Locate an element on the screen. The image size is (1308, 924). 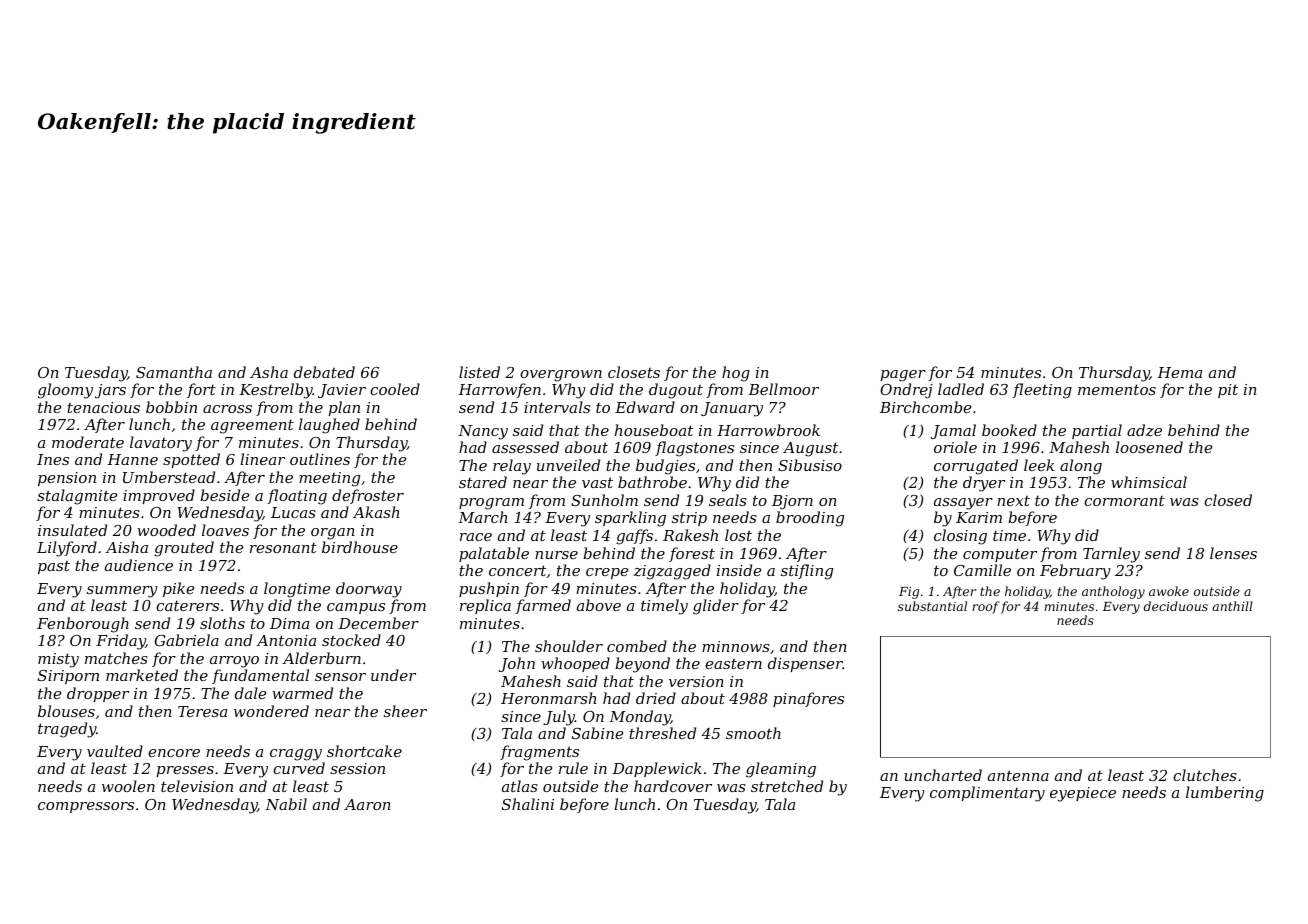
insulated is located at coordinates (72, 530).
